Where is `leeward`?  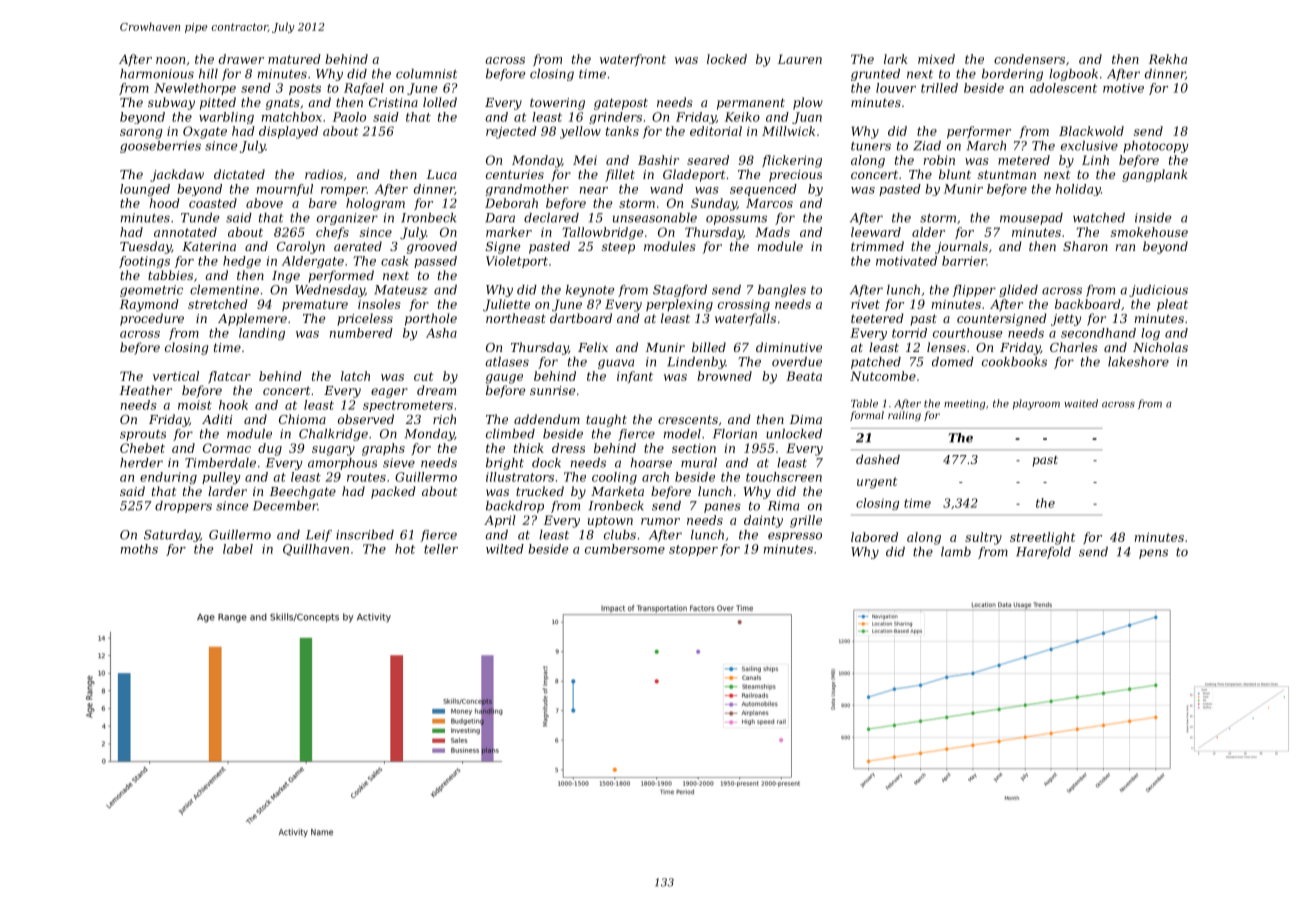
leeward is located at coordinates (876, 232).
